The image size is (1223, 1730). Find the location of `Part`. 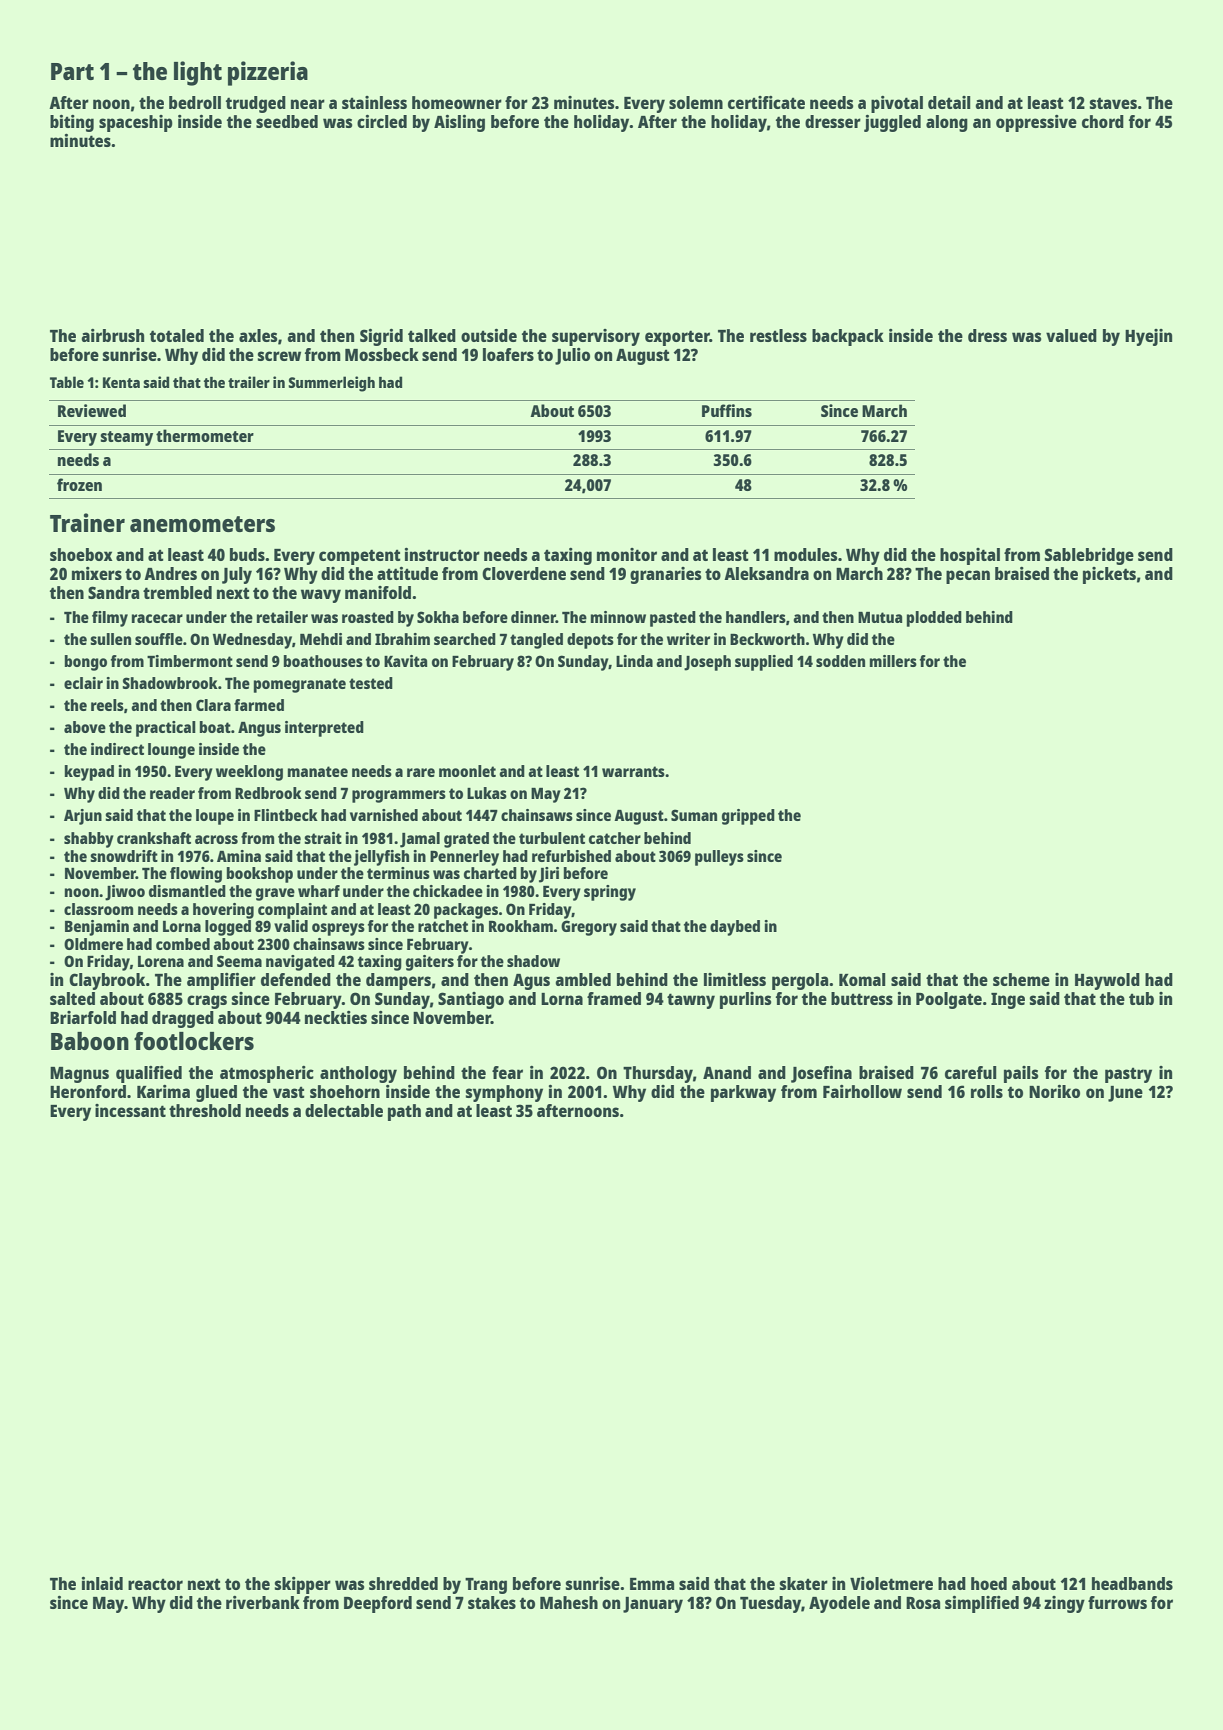

Part is located at coordinates (72, 71).
